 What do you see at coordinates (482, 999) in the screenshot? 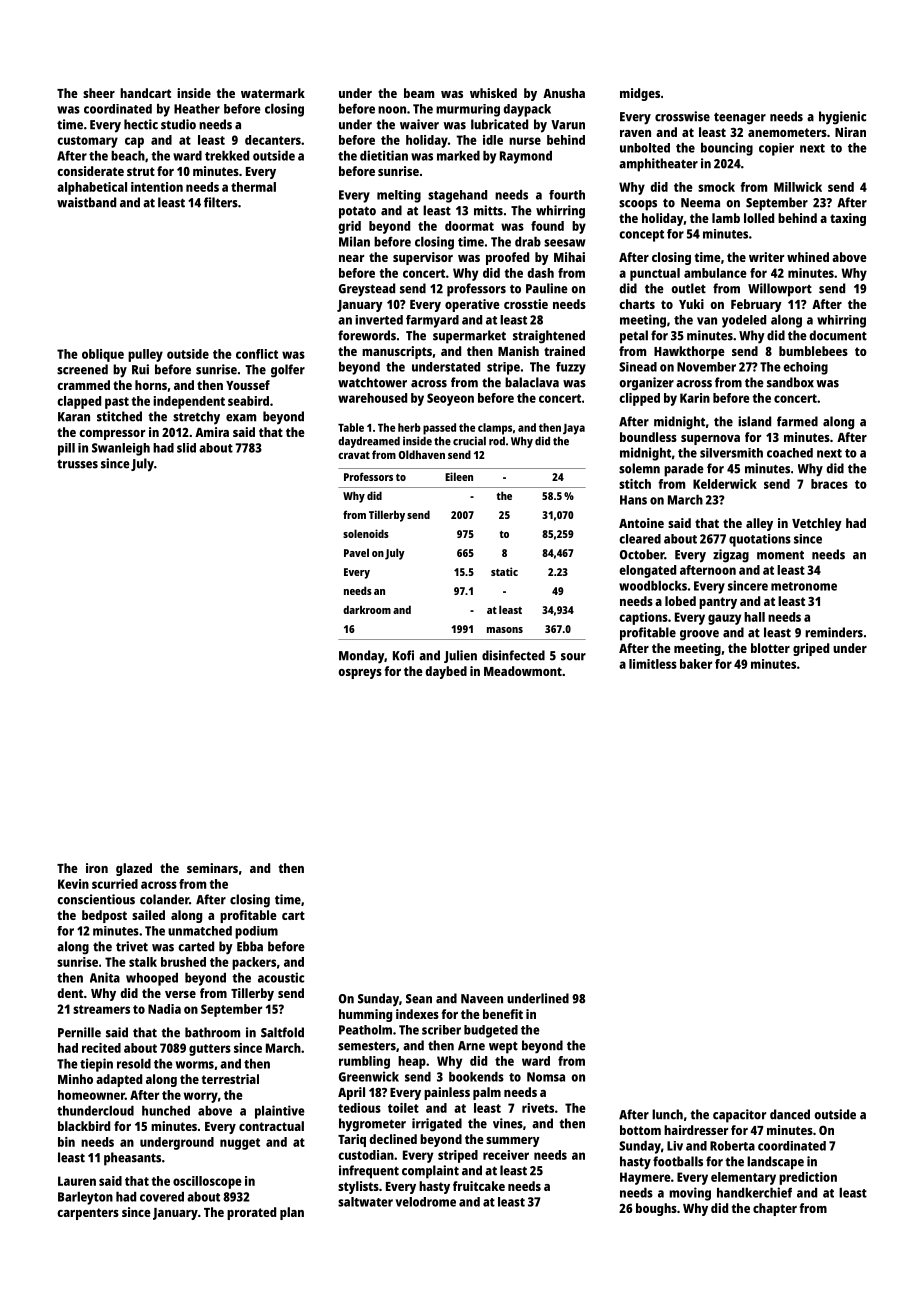
I see `Naveen` at bounding box center [482, 999].
